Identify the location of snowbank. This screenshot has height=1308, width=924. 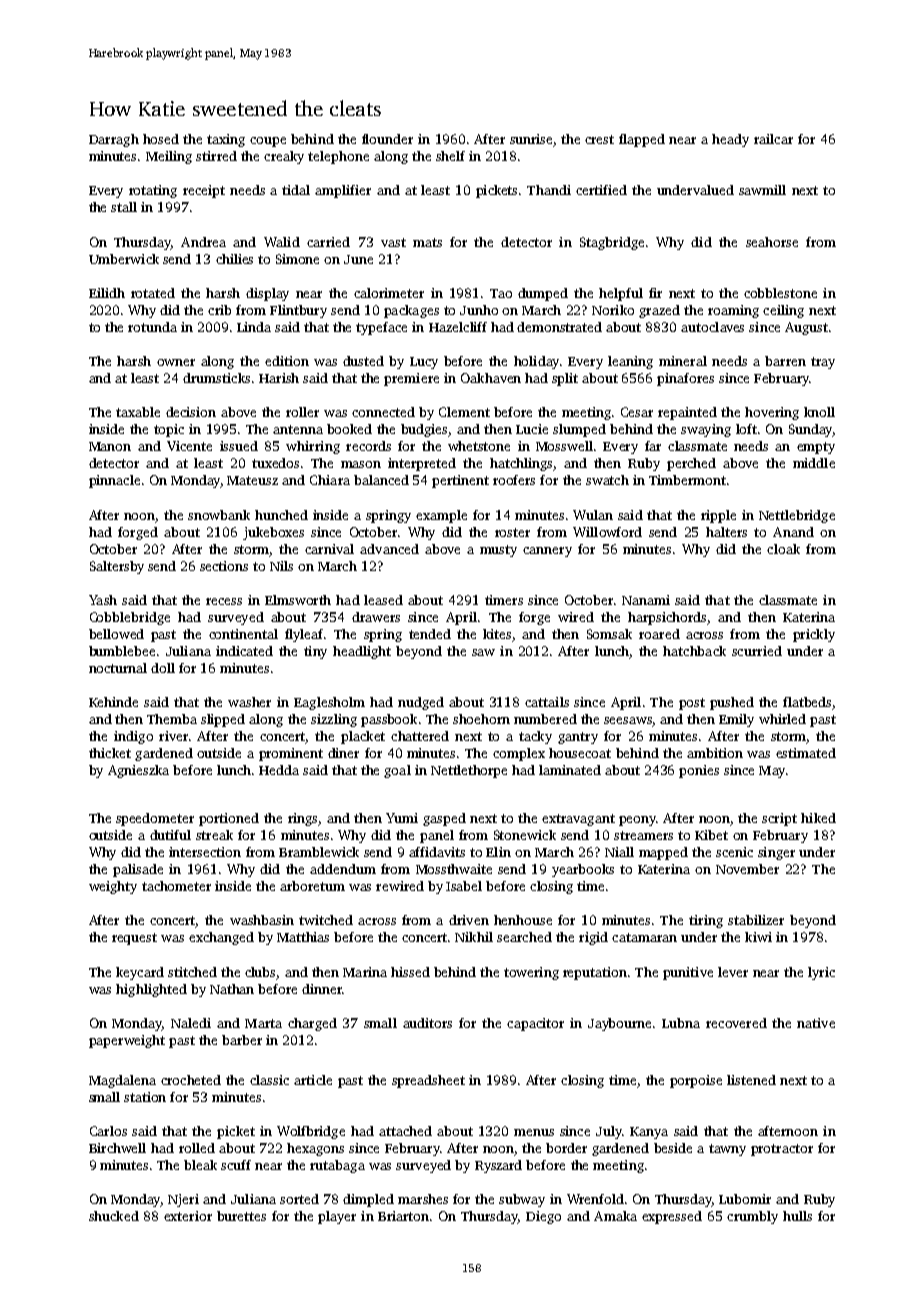
(219, 515).
